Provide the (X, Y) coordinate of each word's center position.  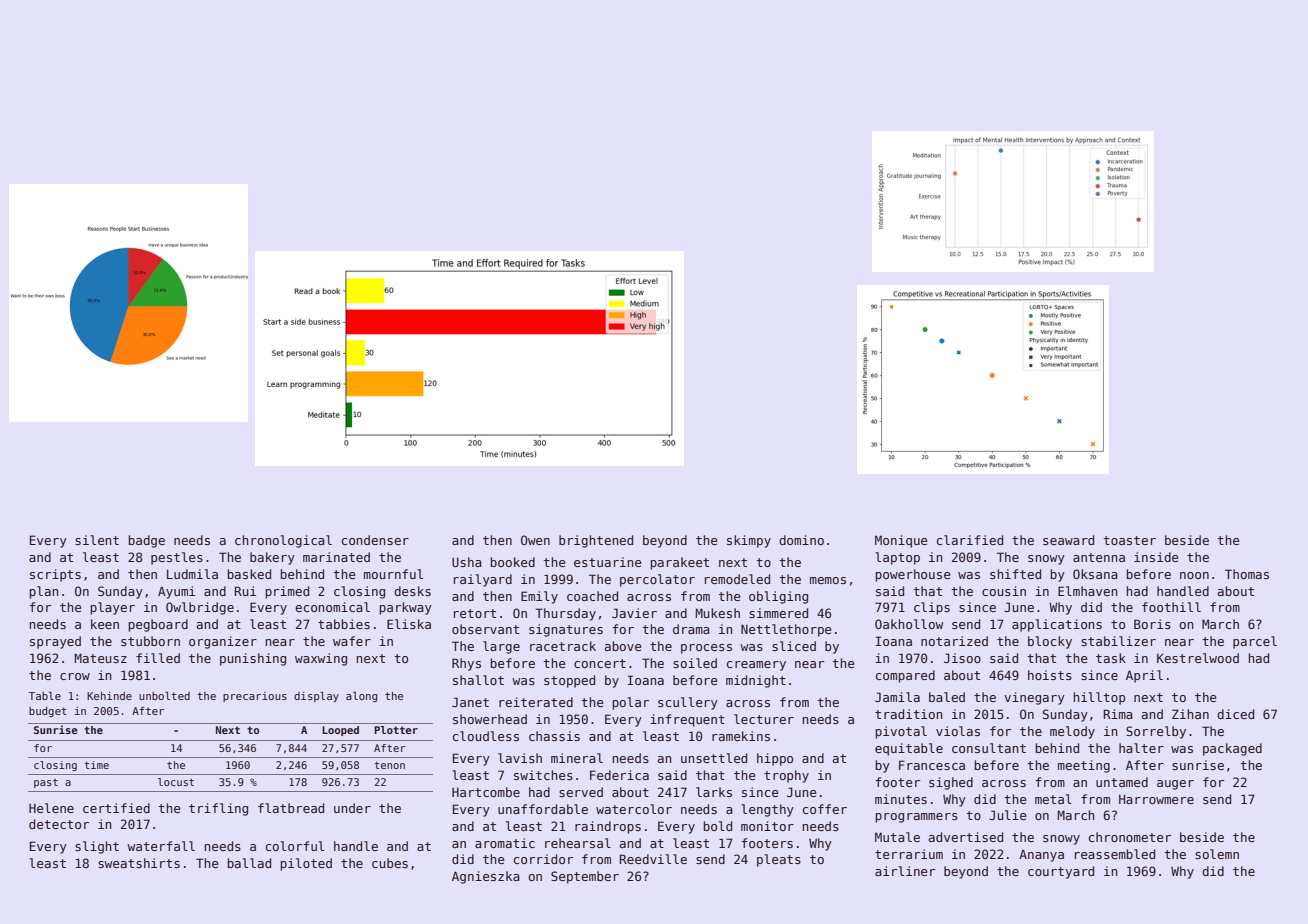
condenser (375, 540)
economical (332, 607)
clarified (970, 540)
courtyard (1061, 872)
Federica (619, 775)
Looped (340, 731)
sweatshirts (139, 863)
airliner (905, 871)
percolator (657, 580)
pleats (779, 860)
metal (1053, 799)
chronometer (1130, 837)
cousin (1004, 591)
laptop (897, 558)
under (352, 808)
